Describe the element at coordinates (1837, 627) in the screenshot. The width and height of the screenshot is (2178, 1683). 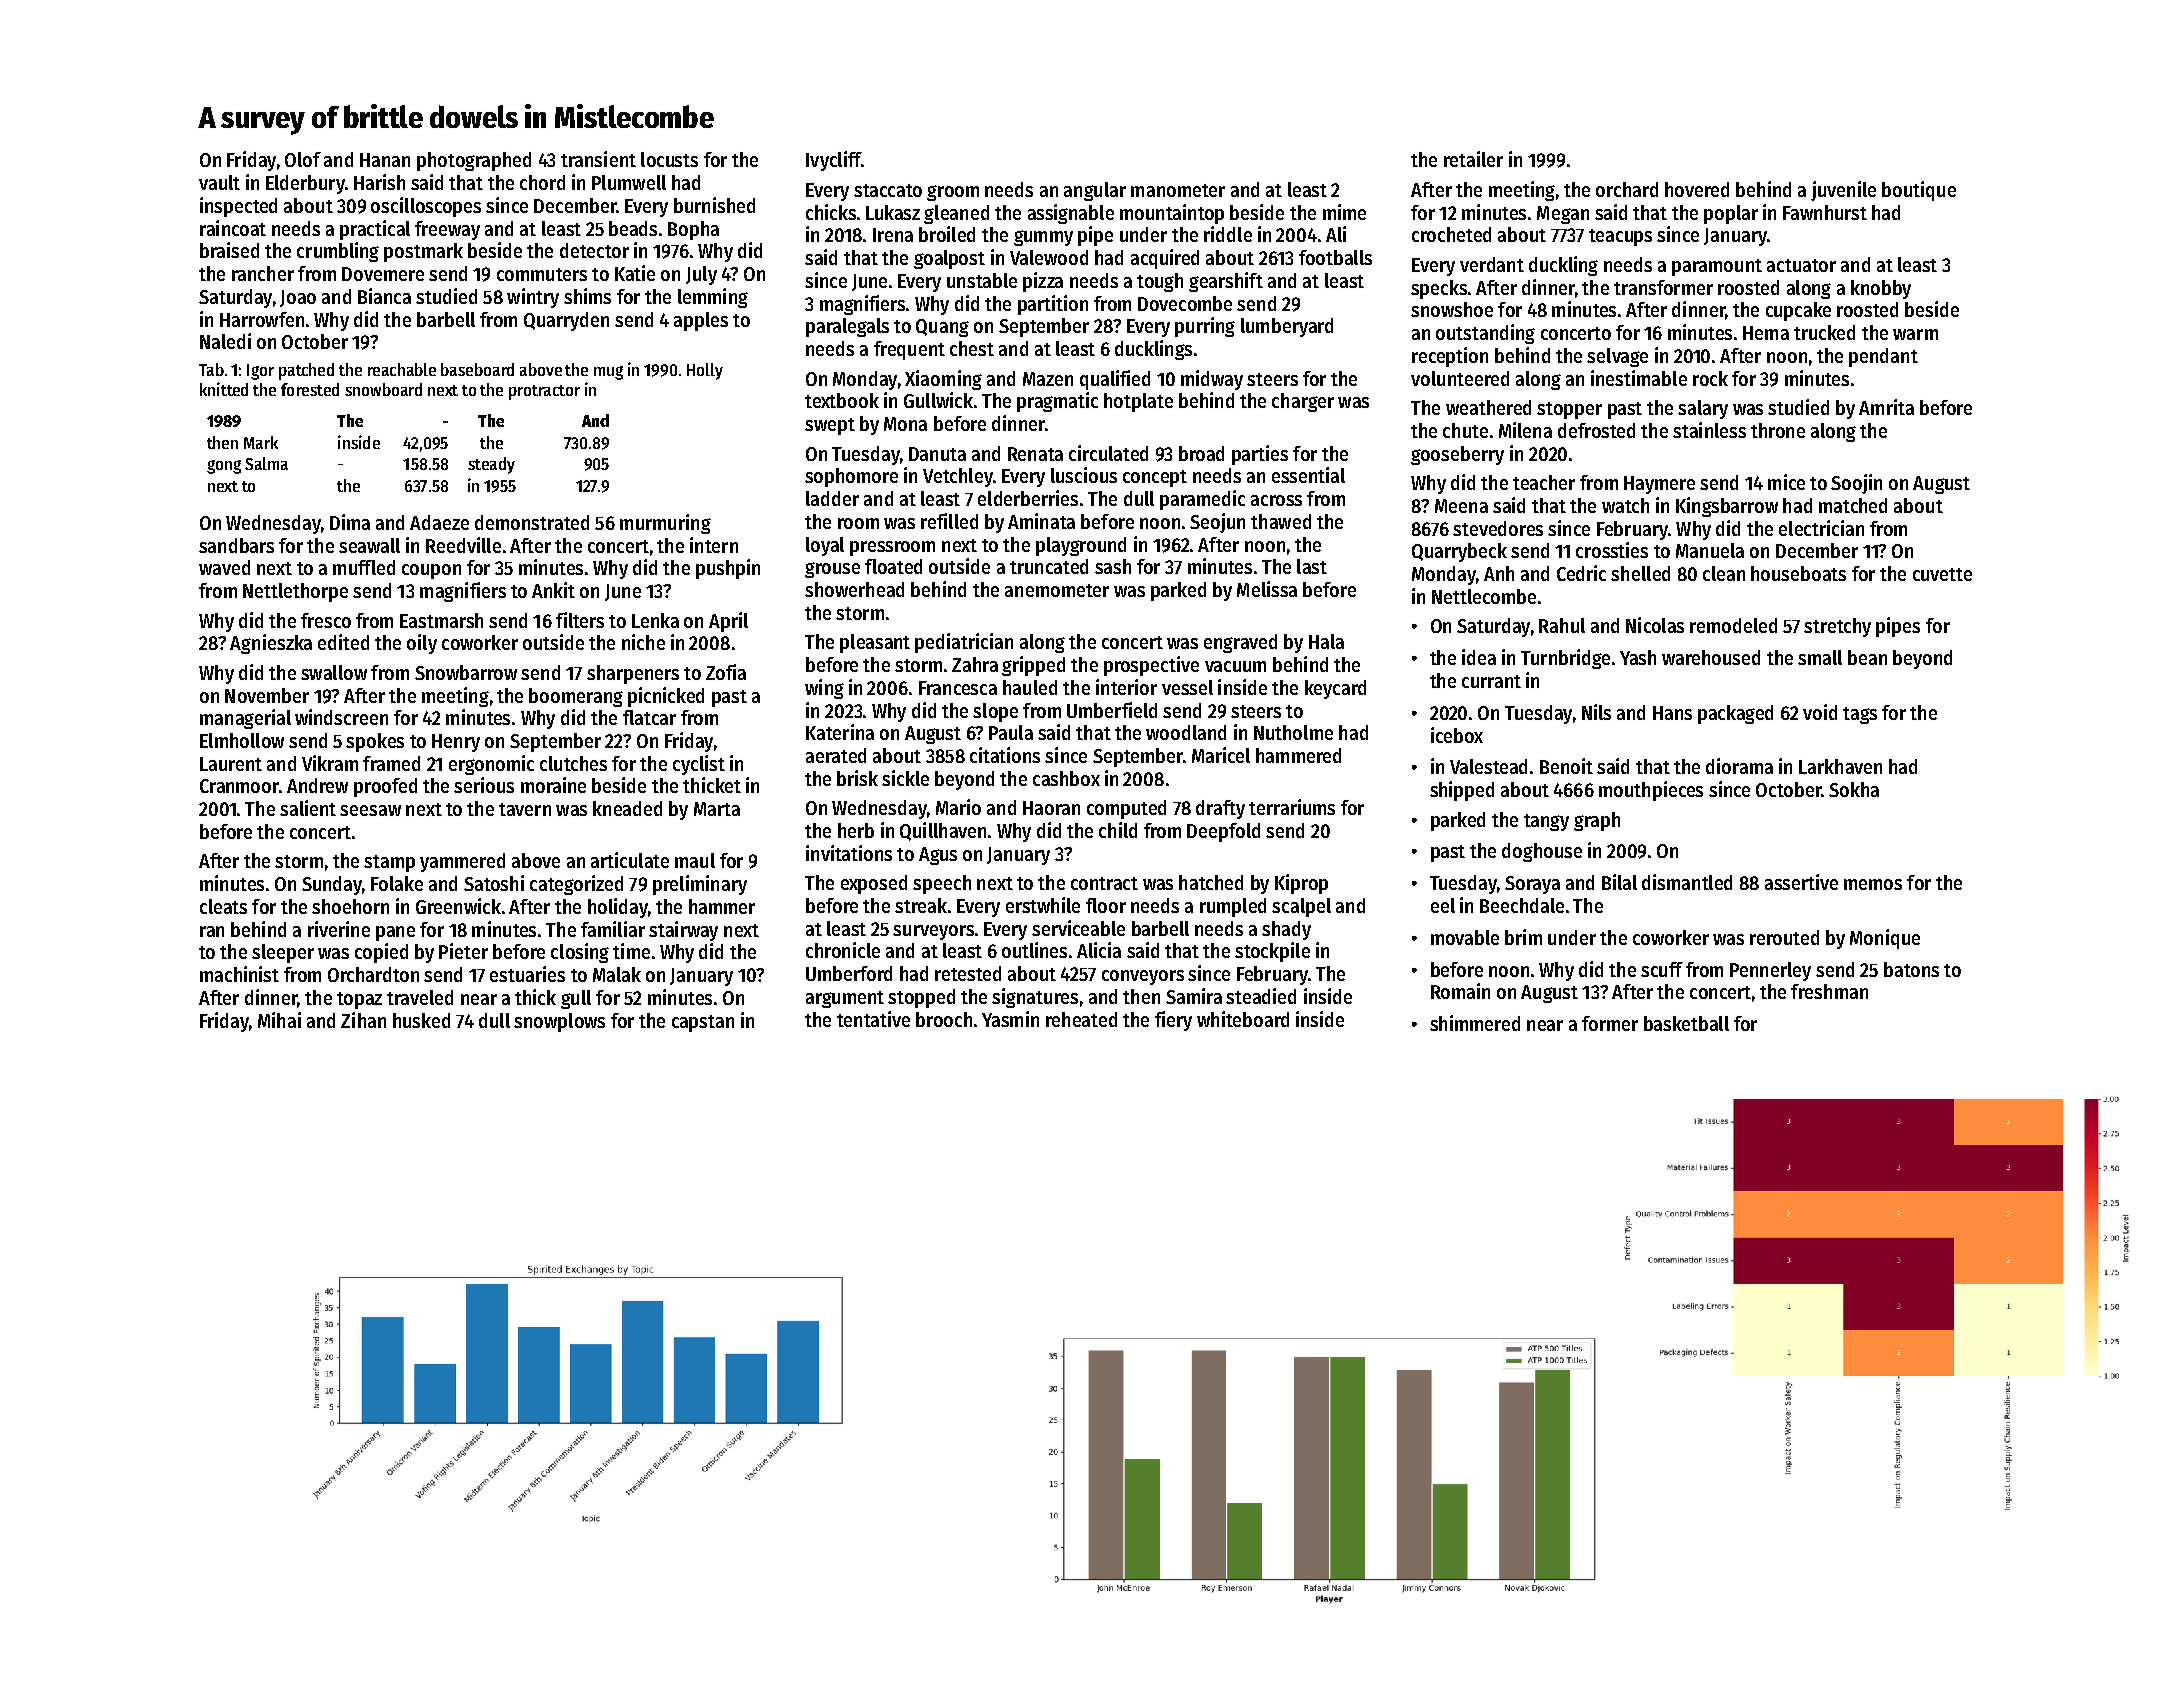
I see `stretchy` at that location.
